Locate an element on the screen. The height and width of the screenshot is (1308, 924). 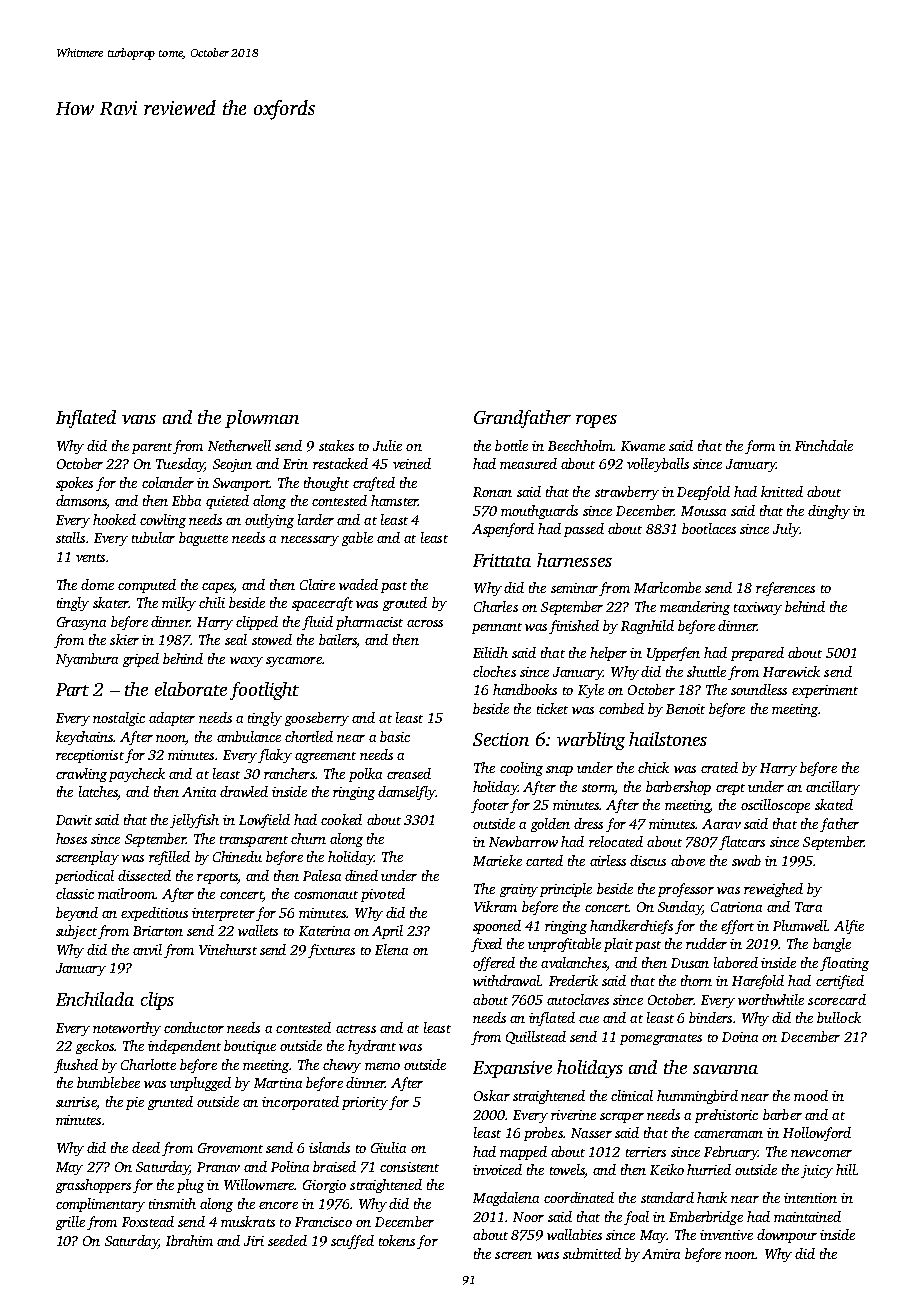
elaborate is located at coordinates (191, 689).
